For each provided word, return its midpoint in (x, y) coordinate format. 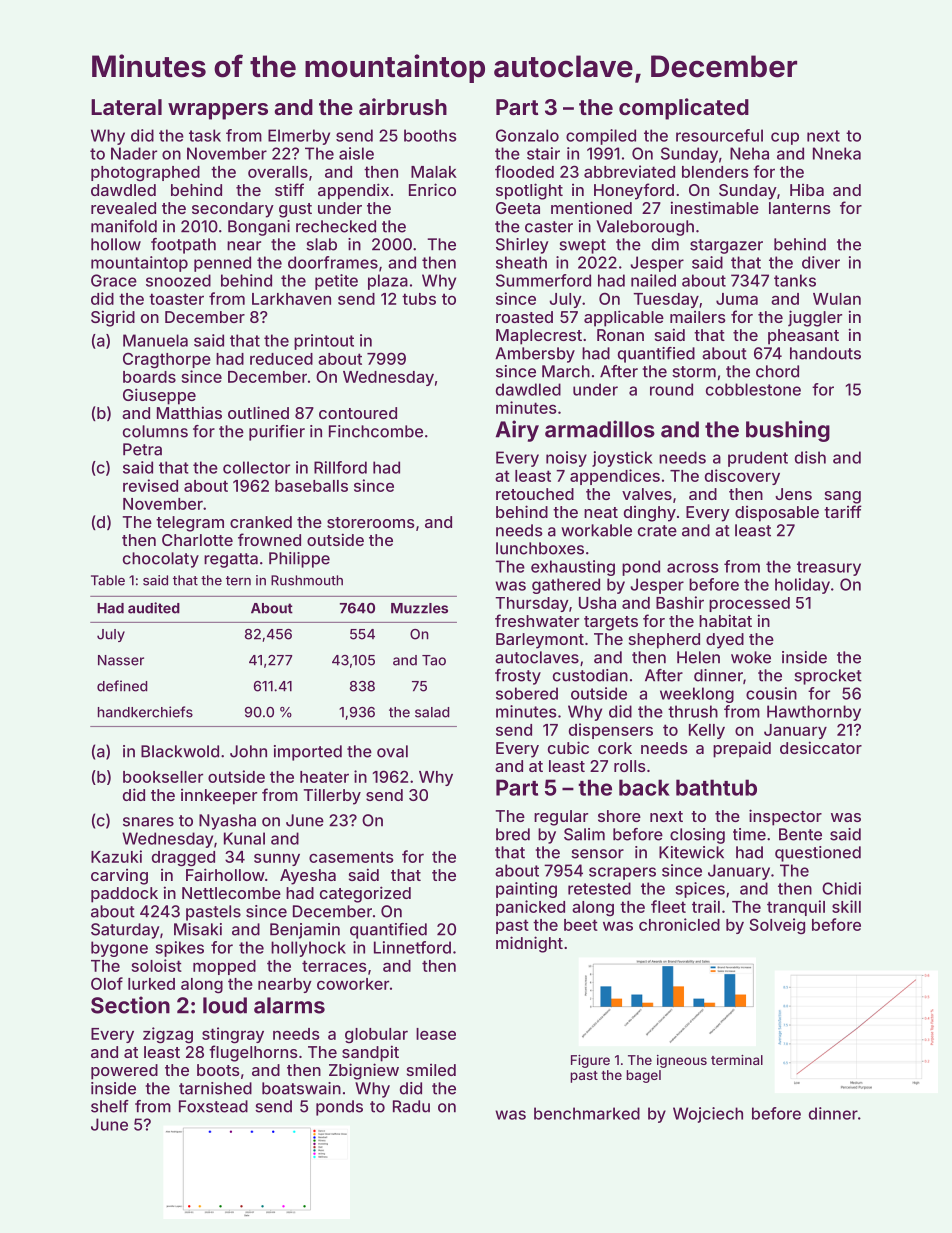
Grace (114, 280)
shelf (110, 1106)
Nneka (837, 153)
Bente (800, 834)
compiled (601, 137)
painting (526, 890)
